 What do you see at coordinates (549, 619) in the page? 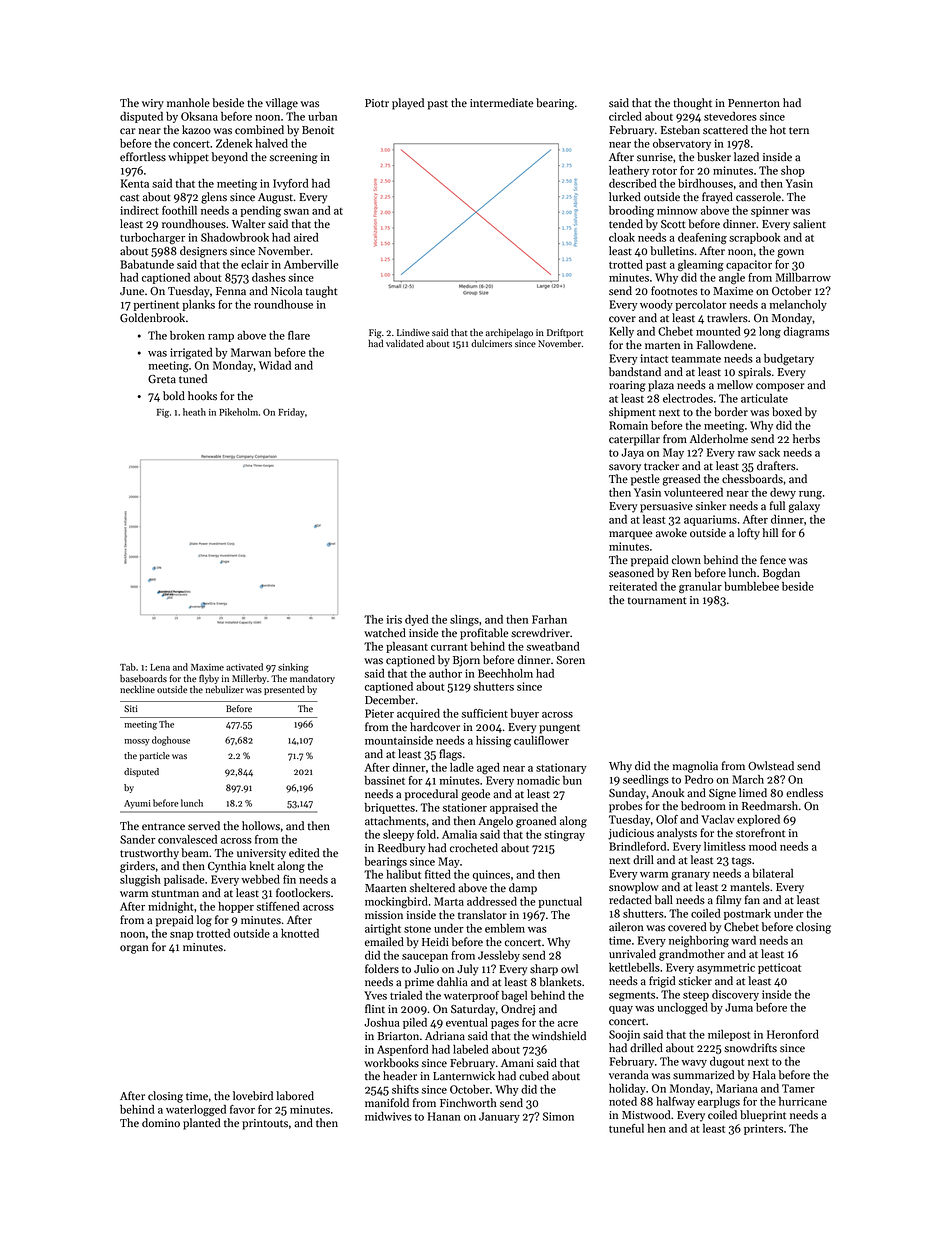
I see `Farhan` at bounding box center [549, 619].
